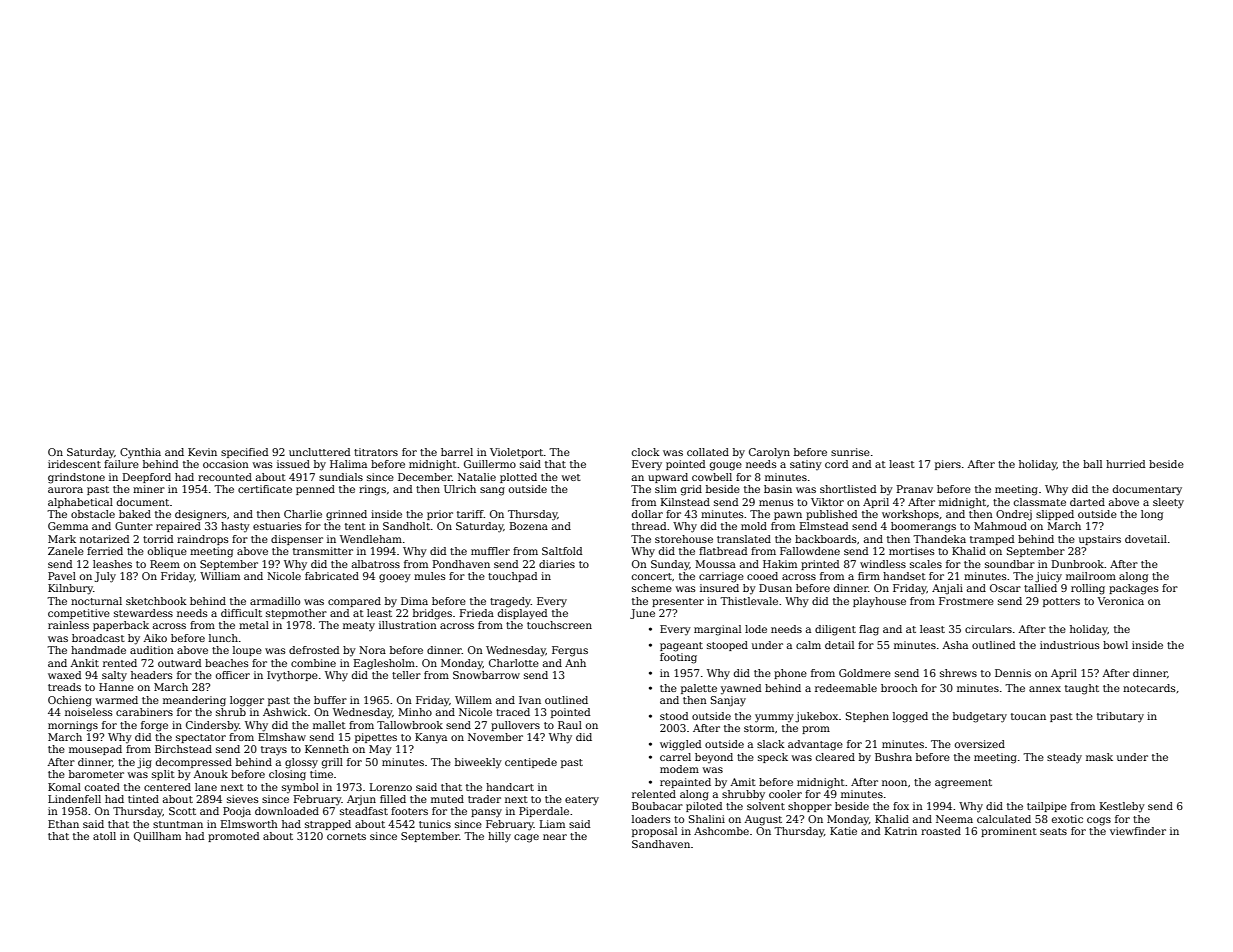  I want to click on Pranav, so click(915, 489).
